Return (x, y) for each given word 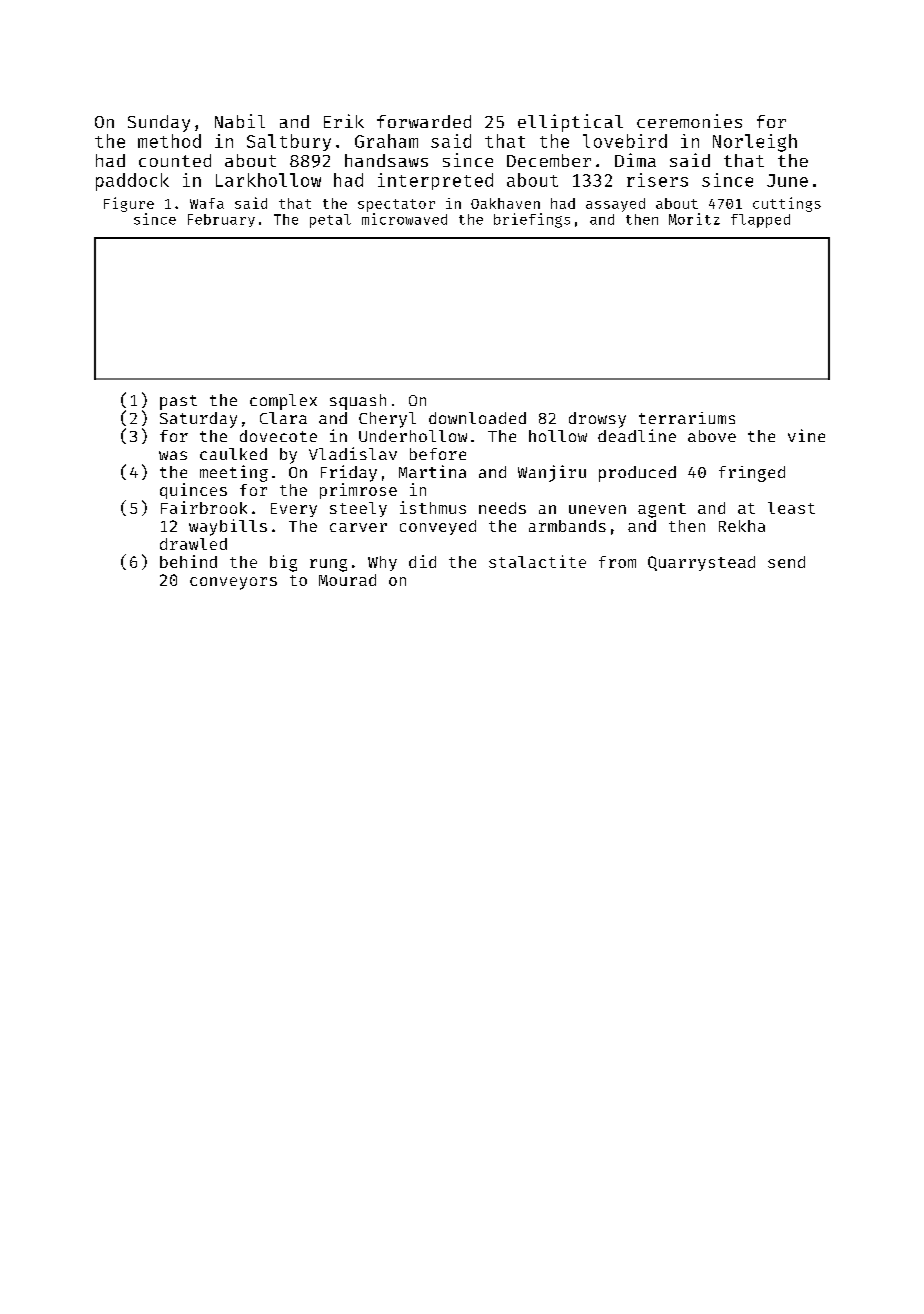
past (178, 402)
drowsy (597, 420)
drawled (193, 544)
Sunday (159, 123)
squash (358, 402)
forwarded (424, 121)
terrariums (687, 418)
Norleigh (755, 143)
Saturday (198, 420)
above (712, 436)
